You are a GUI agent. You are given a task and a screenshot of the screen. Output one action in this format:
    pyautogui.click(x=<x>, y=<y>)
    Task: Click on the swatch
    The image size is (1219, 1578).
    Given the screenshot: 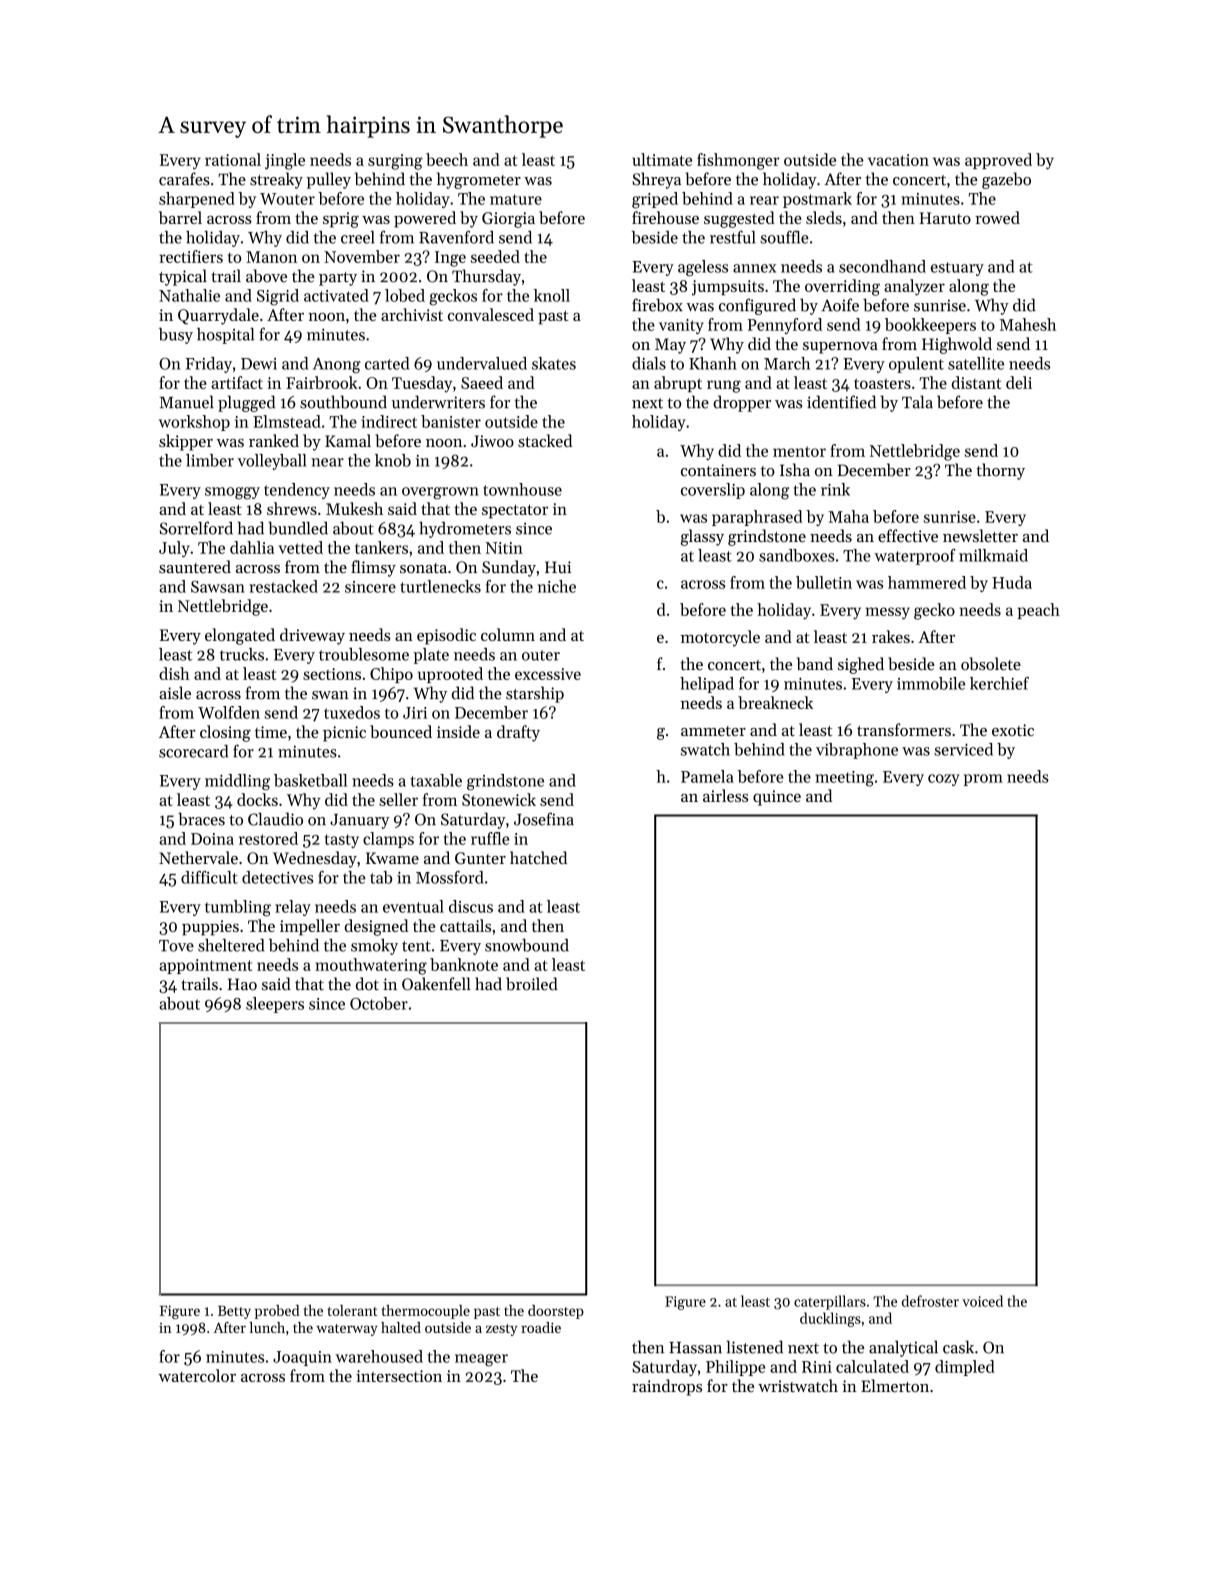 What is the action you would take?
    pyautogui.click(x=705, y=749)
